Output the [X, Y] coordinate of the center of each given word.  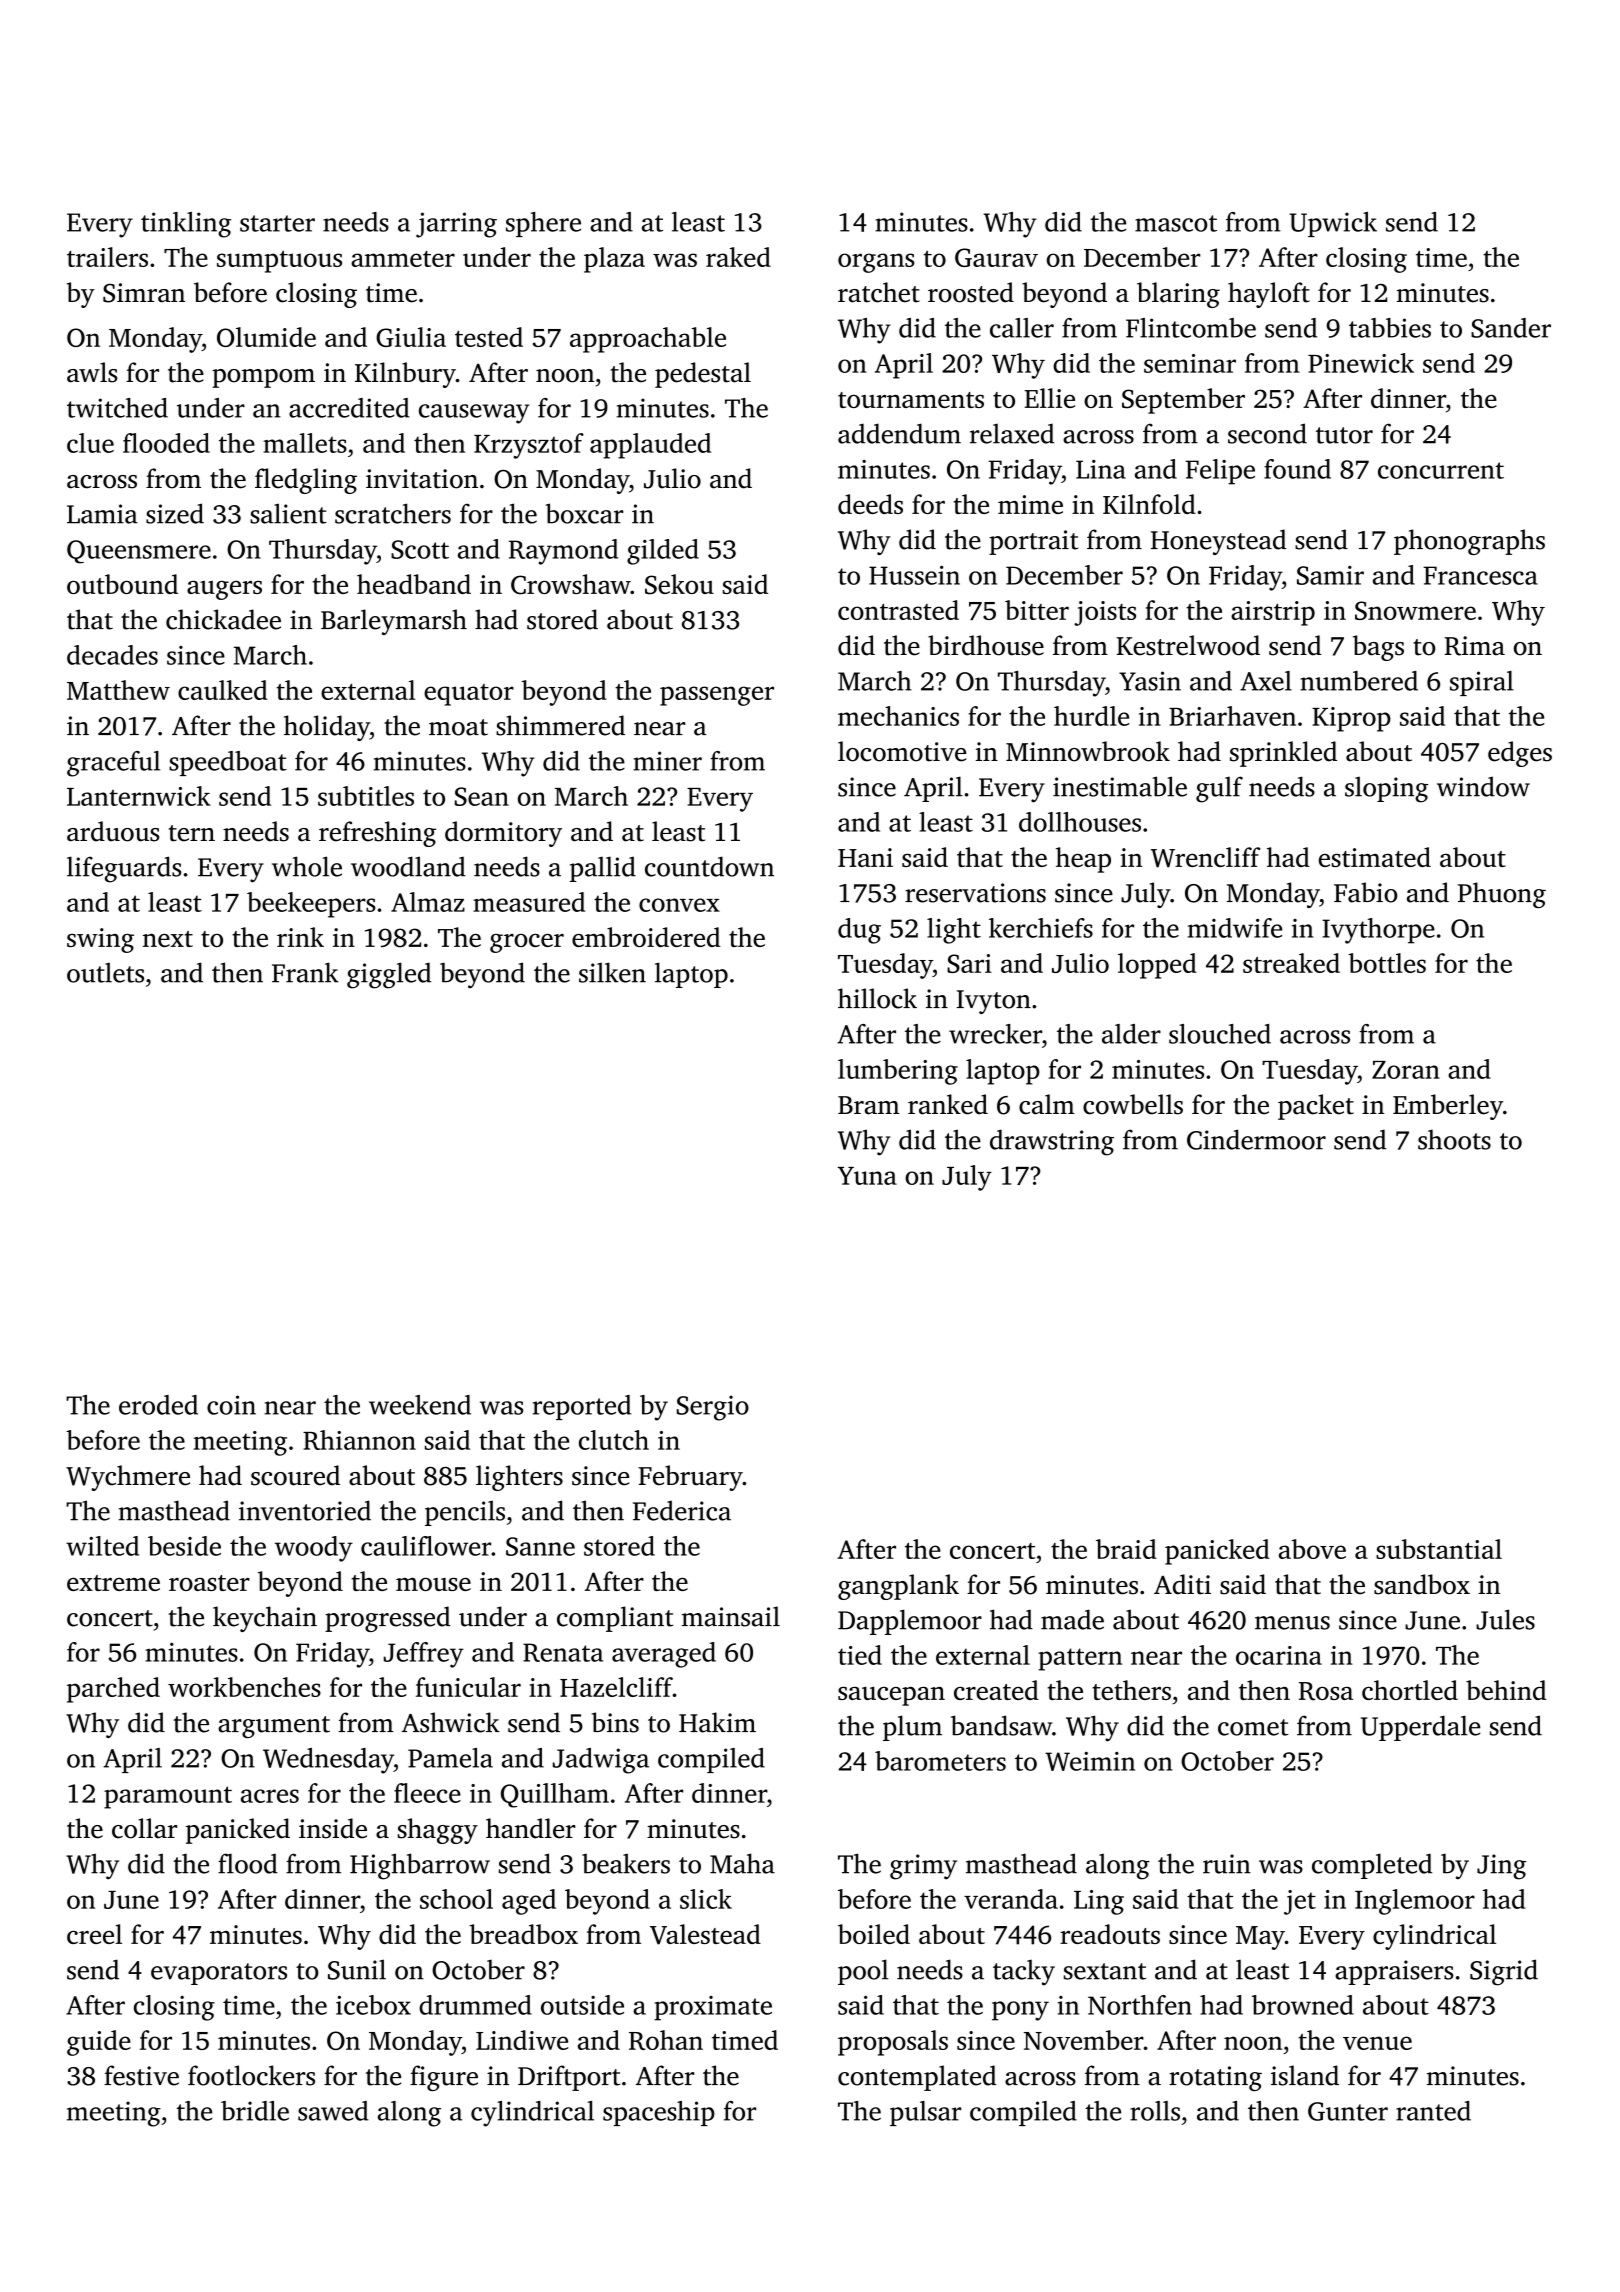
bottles [1387, 963]
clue [90, 443]
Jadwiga [601, 1761]
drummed [475, 2005]
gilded [663, 552]
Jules [1505, 1619]
